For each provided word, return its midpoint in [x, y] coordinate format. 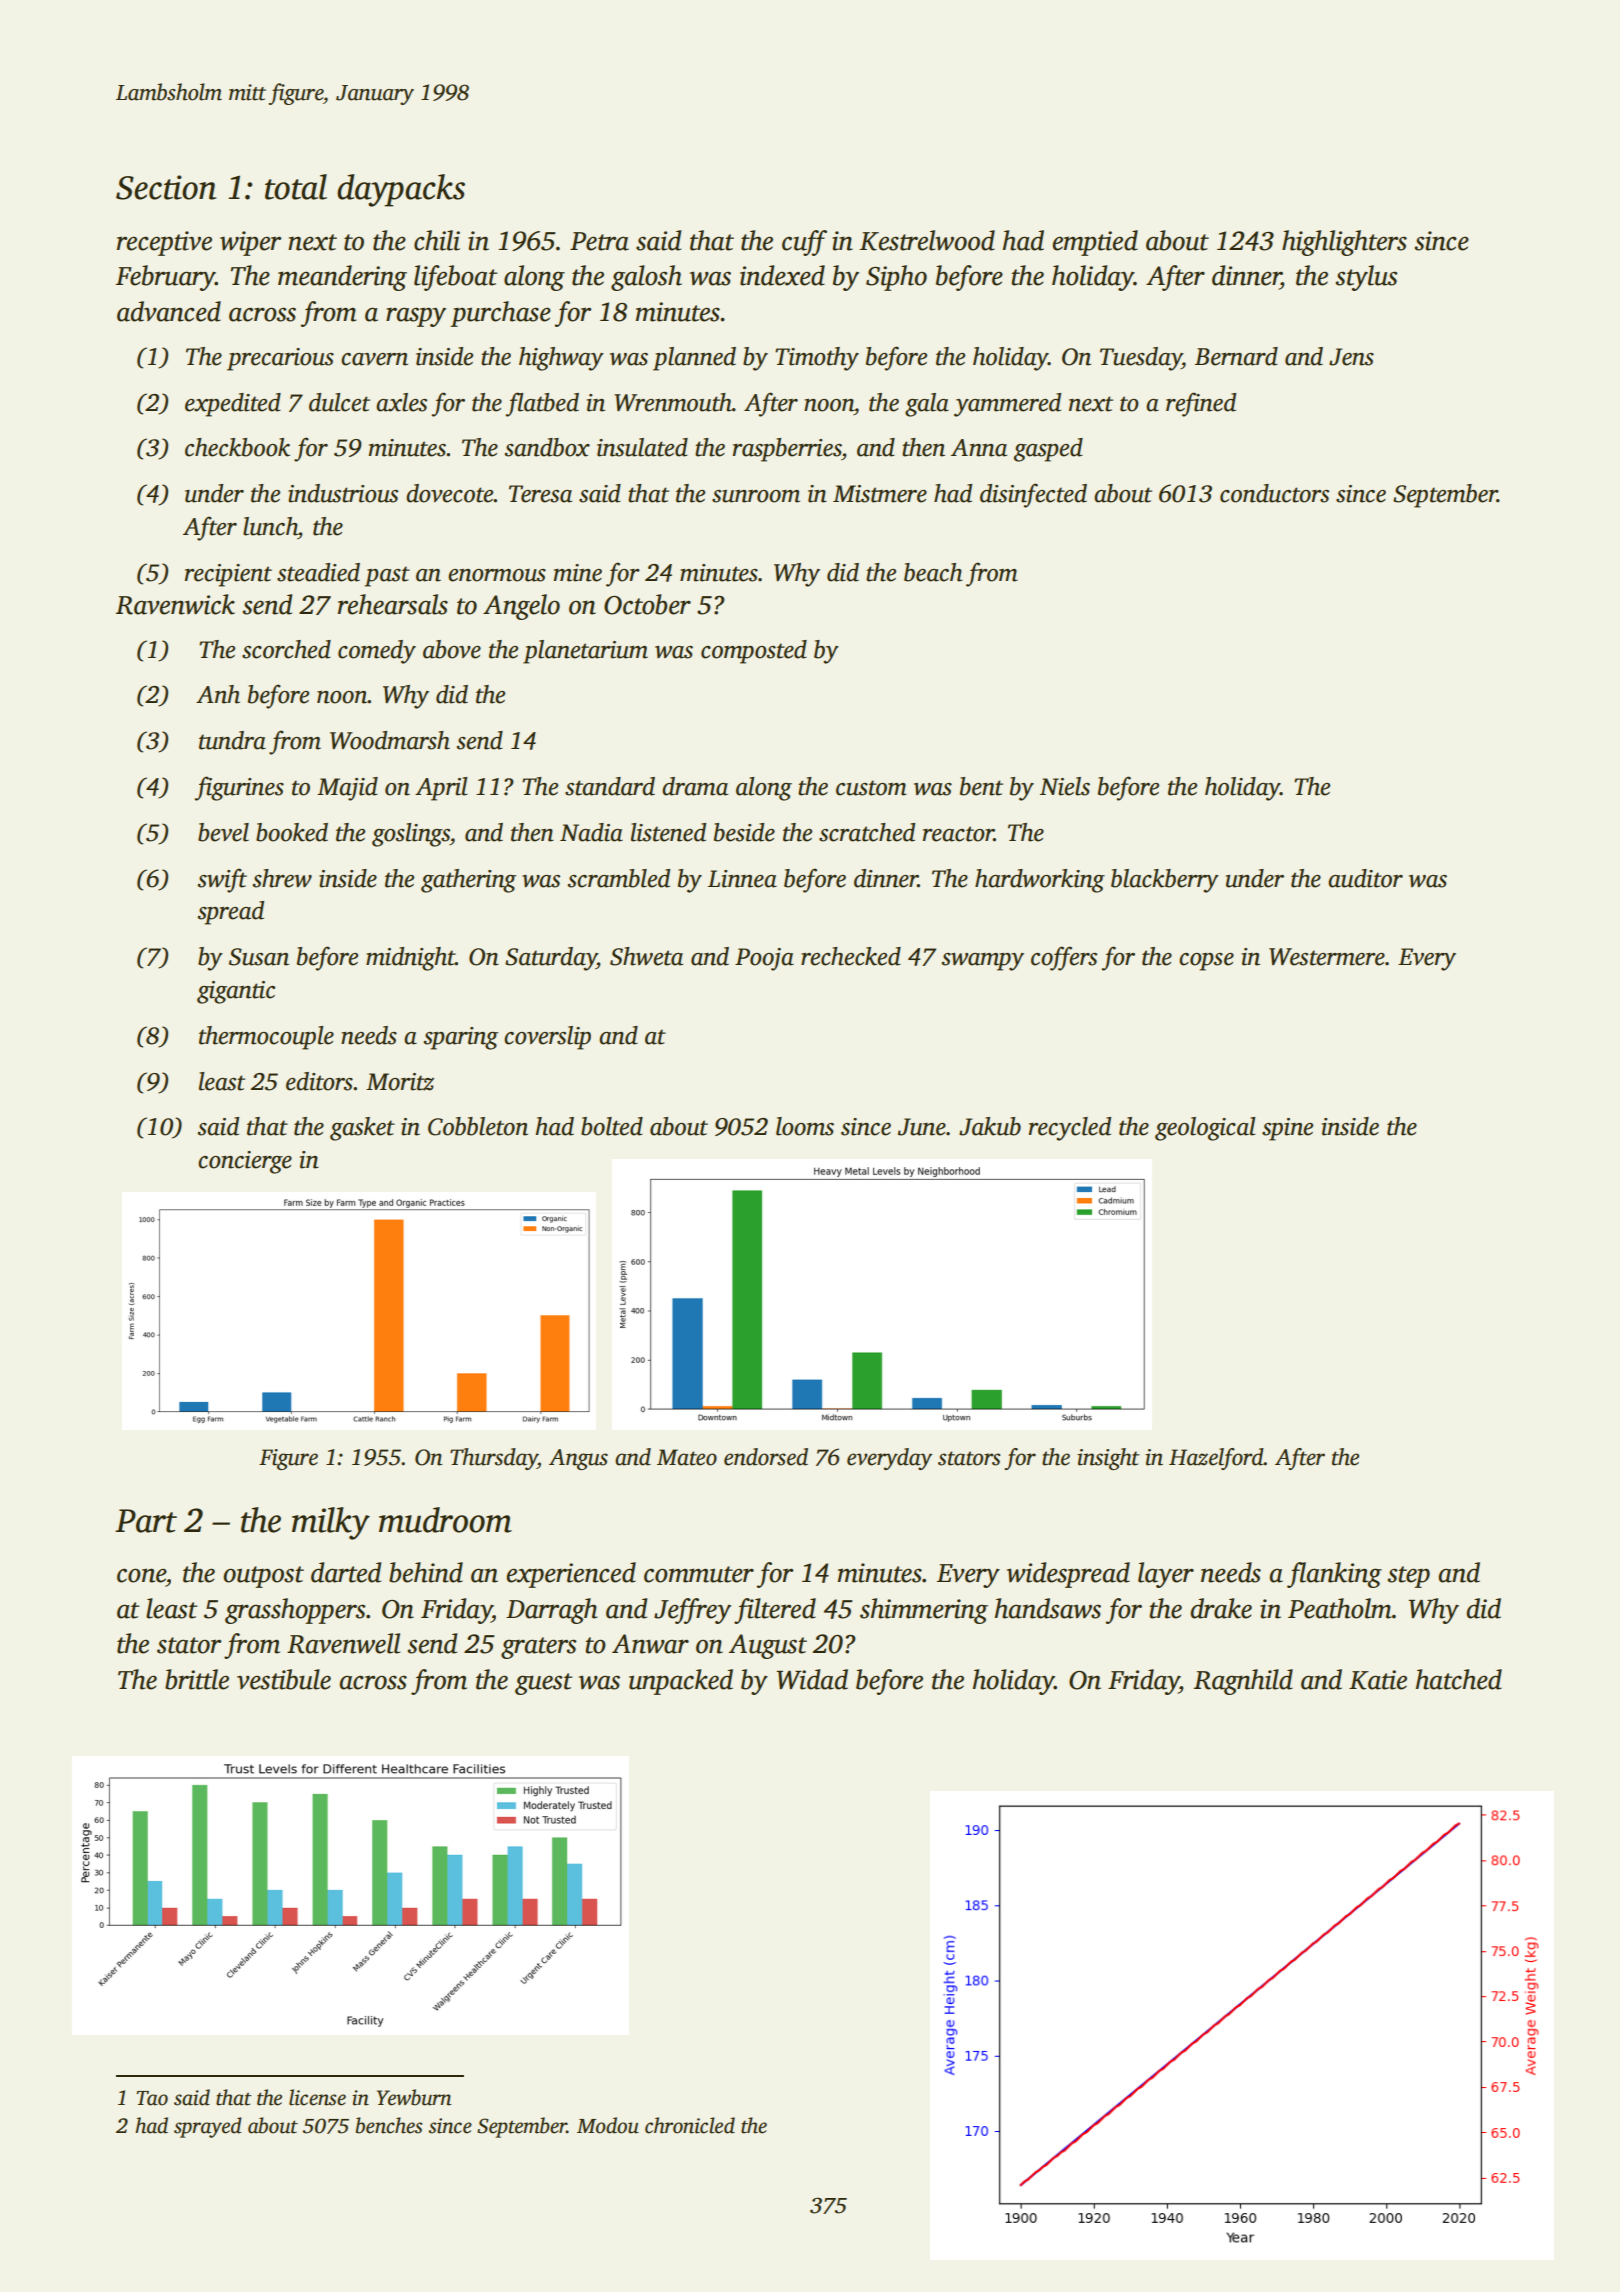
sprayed [208, 2127]
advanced [169, 311]
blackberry [1165, 881]
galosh [646, 278]
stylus [1367, 278]
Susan [259, 957]
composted [754, 652]
